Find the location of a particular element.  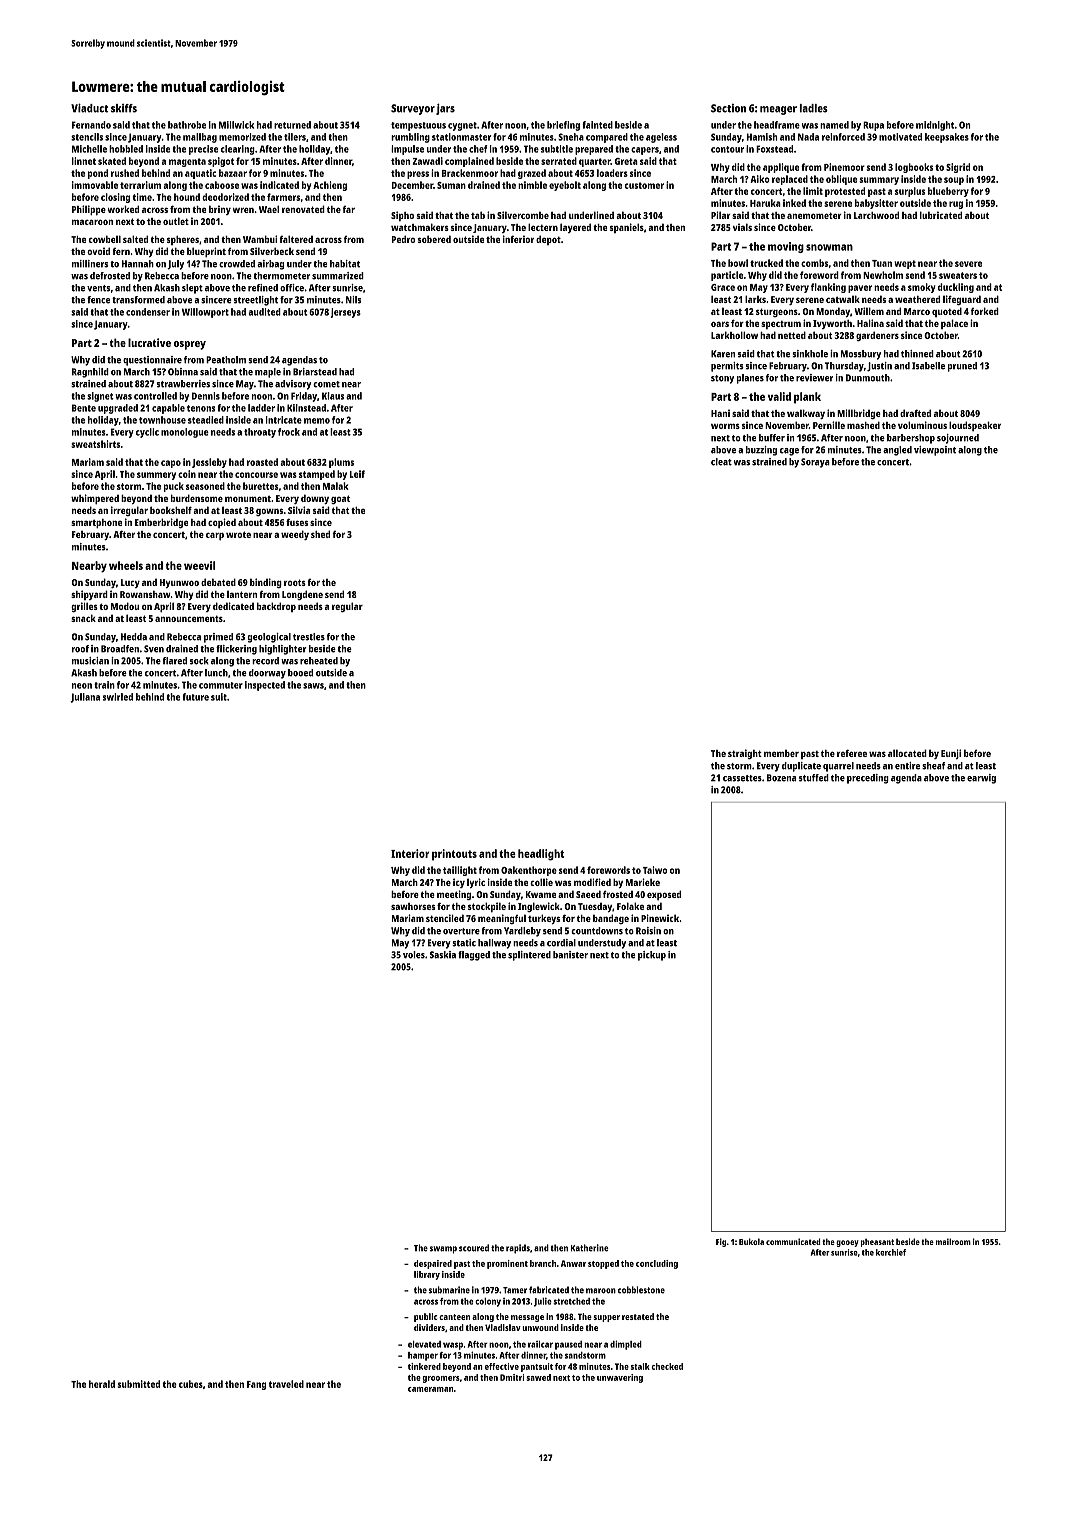

smartphone is located at coordinates (96, 523).
